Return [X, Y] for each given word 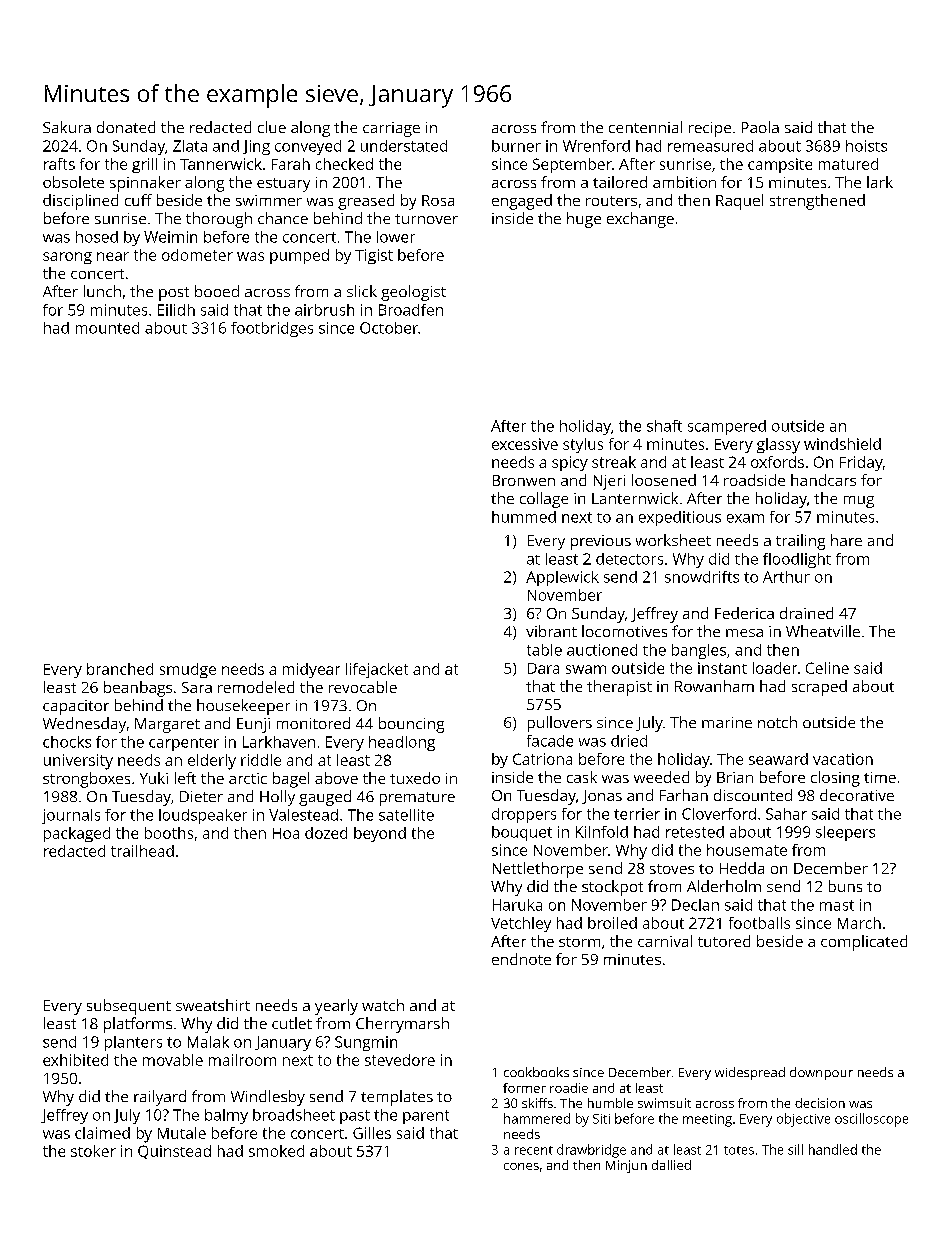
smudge [188, 670]
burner [516, 146]
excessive [525, 444]
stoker [93, 1151]
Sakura [67, 127]
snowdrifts [702, 577]
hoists [866, 146]
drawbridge [591, 1151]
